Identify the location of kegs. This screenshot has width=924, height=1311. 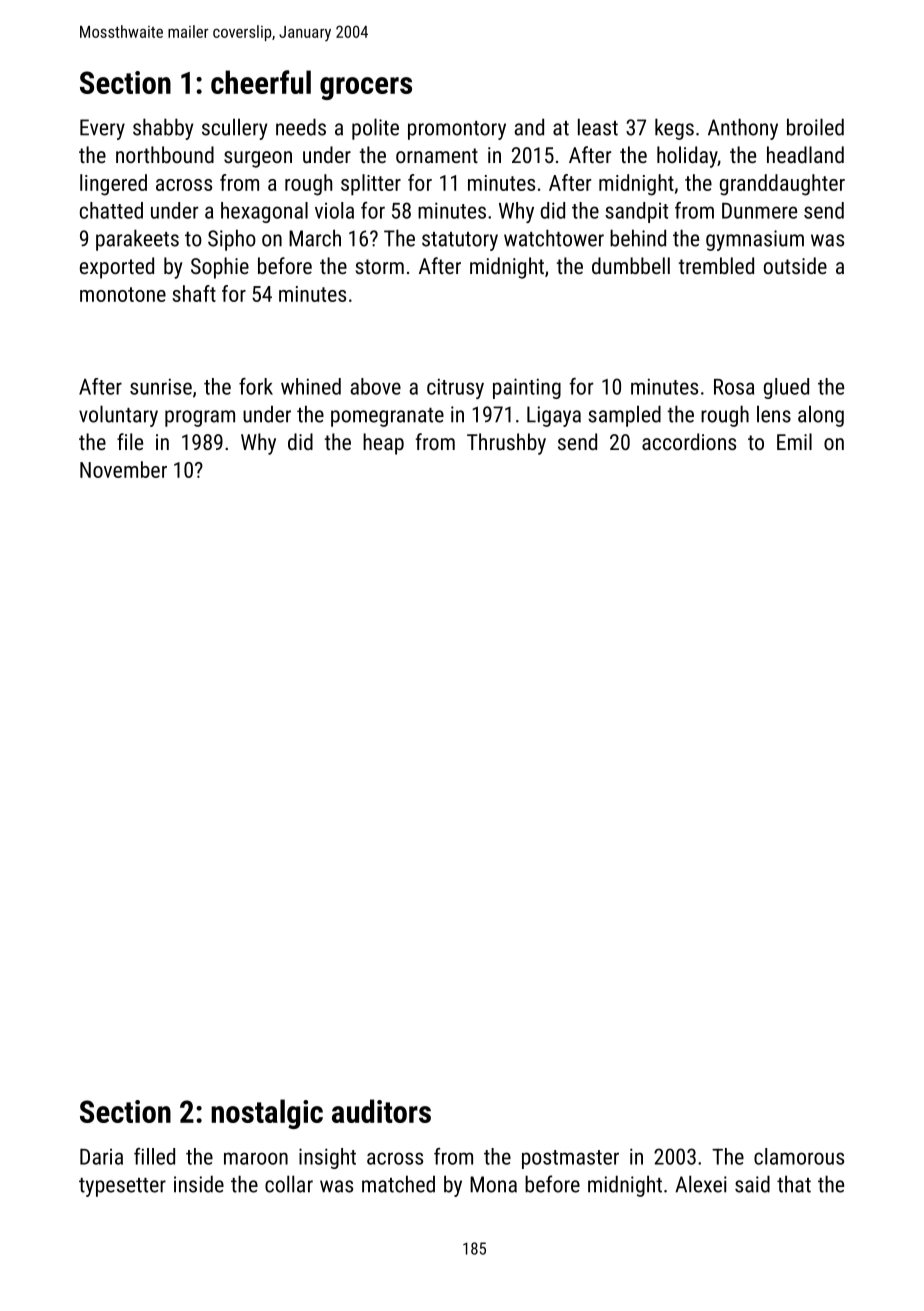
(674, 129).
